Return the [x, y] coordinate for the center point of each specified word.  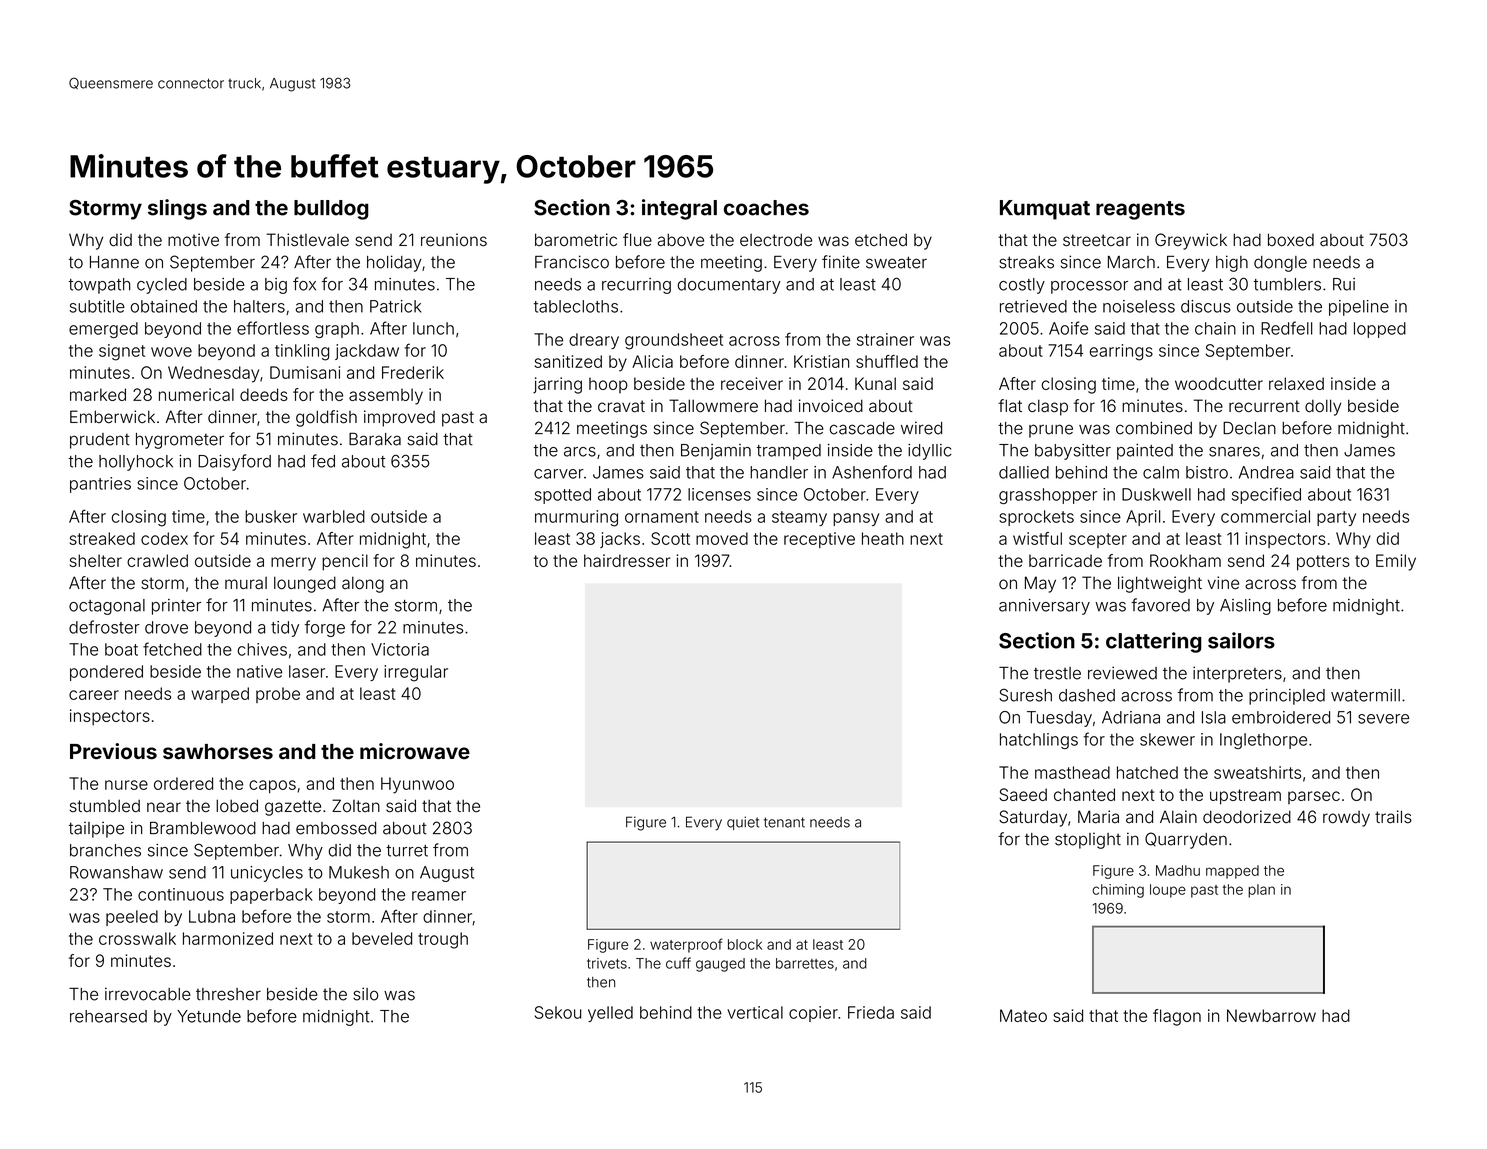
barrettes [805, 963]
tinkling [302, 352]
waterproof [686, 945]
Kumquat [1045, 210]
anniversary [1044, 607]
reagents [1140, 210]
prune [1051, 431]
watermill [1365, 695]
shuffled [887, 361]
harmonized [228, 938]
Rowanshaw [116, 872]
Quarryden [1186, 840]
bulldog [331, 210]
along [363, 584]
